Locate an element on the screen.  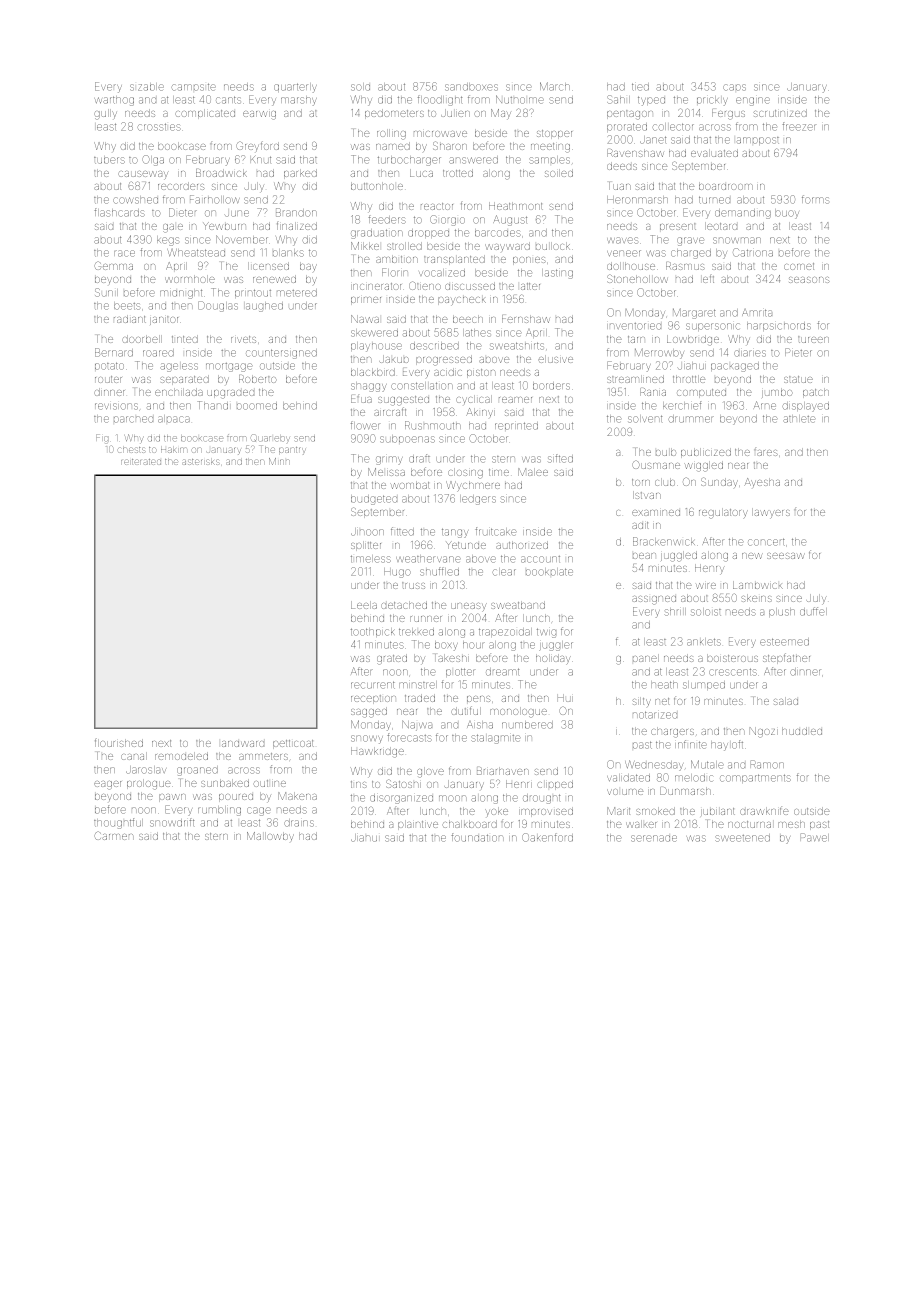
drains is located at coordinates (299, 823).
